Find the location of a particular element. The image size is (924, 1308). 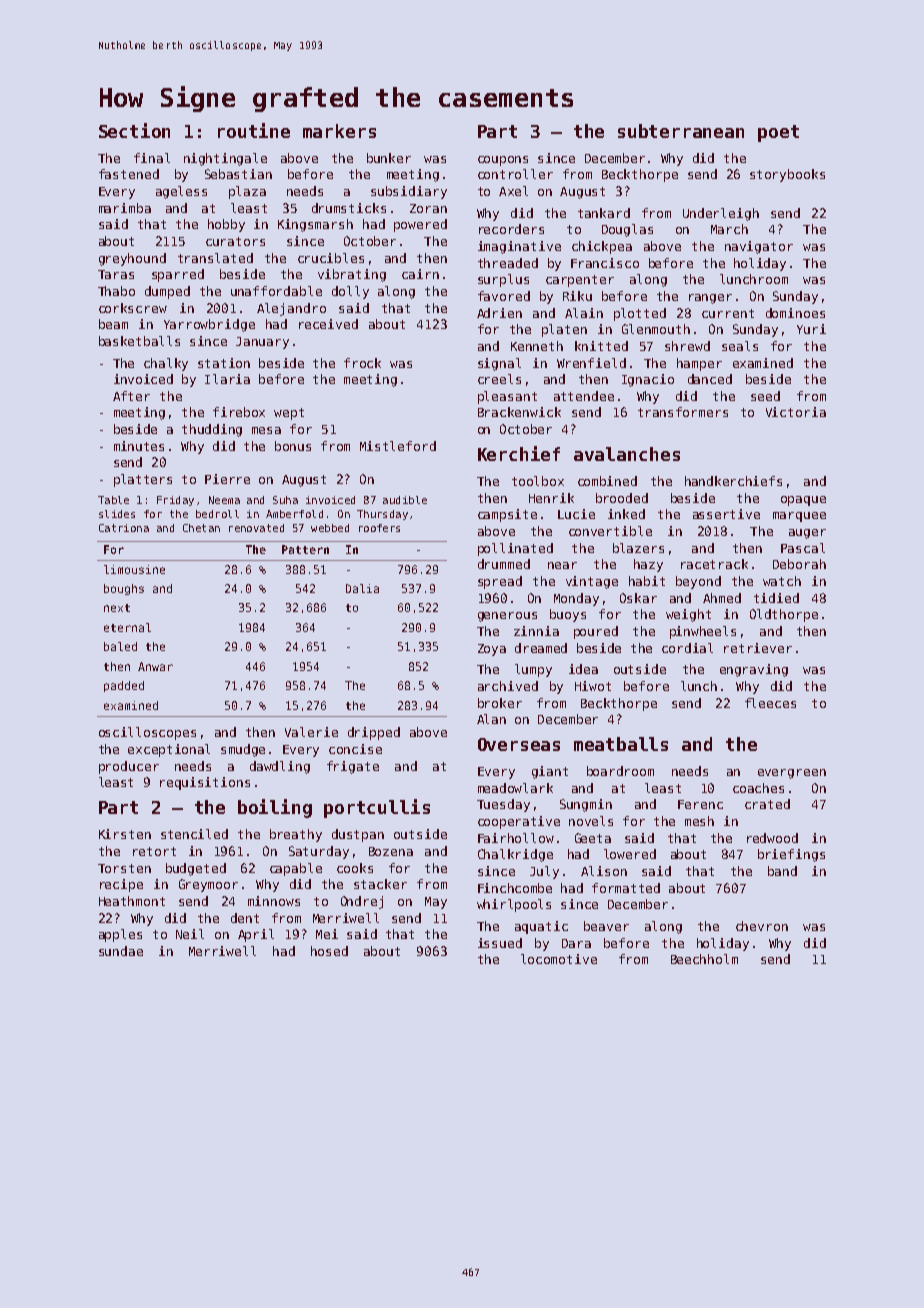

markers is located at coordinates (339, 131).
